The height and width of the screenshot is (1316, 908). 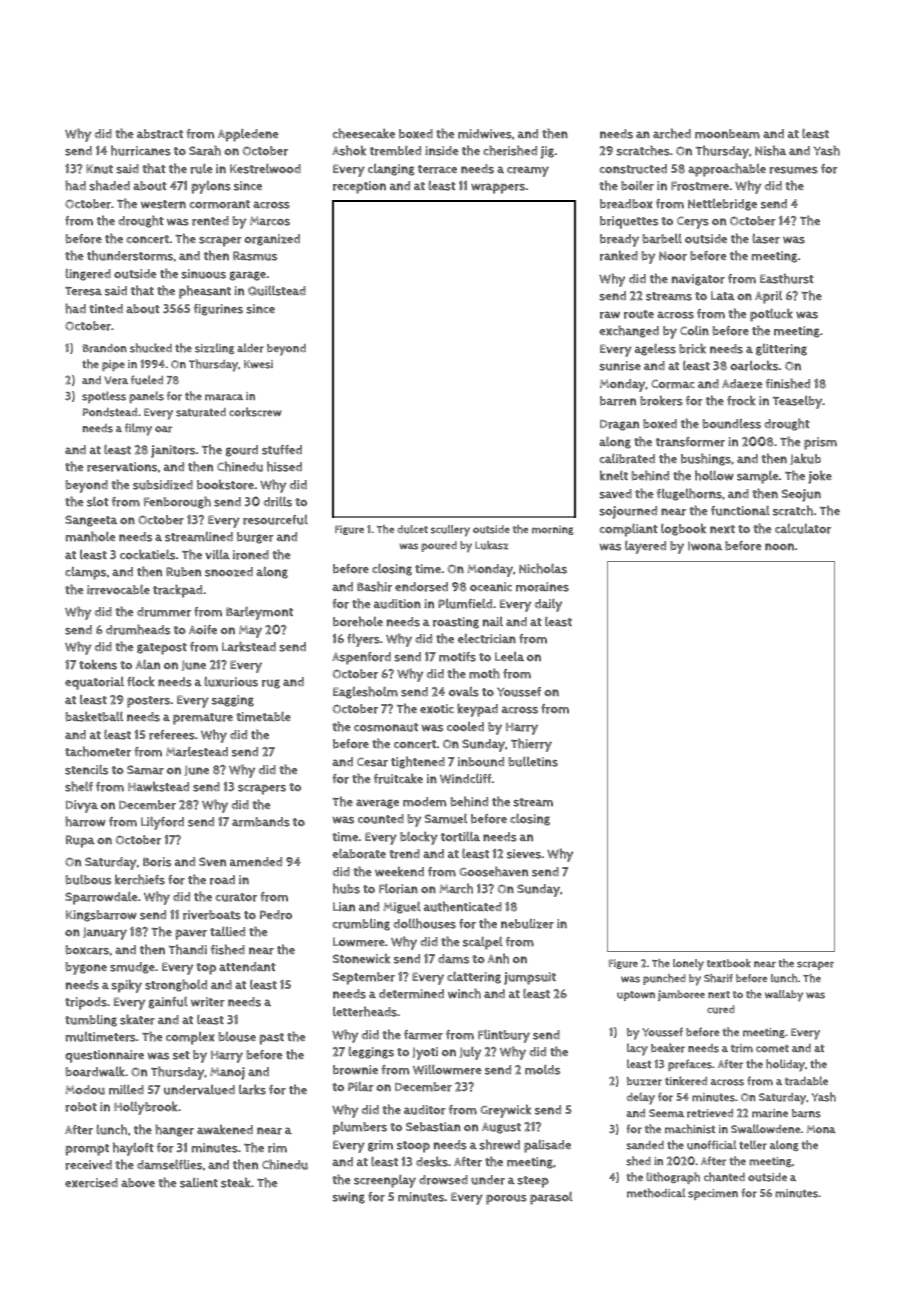 What do you see at coordinates (94, 716) in the screenshot?
I see `basketball` at bounding box center [94, 716].
